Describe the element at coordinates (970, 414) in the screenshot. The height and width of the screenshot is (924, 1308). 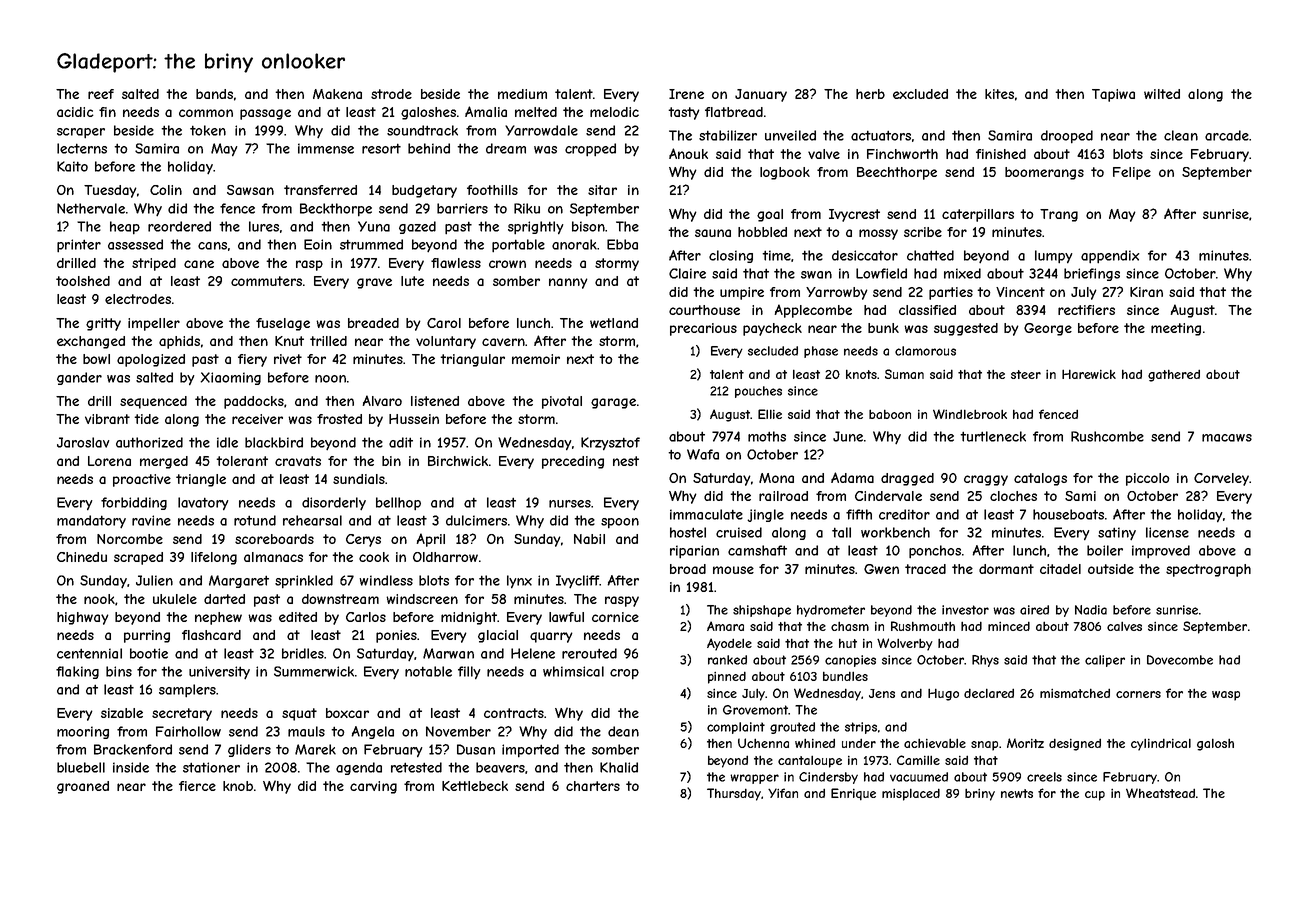
I see `Windlebrook` at that location.
